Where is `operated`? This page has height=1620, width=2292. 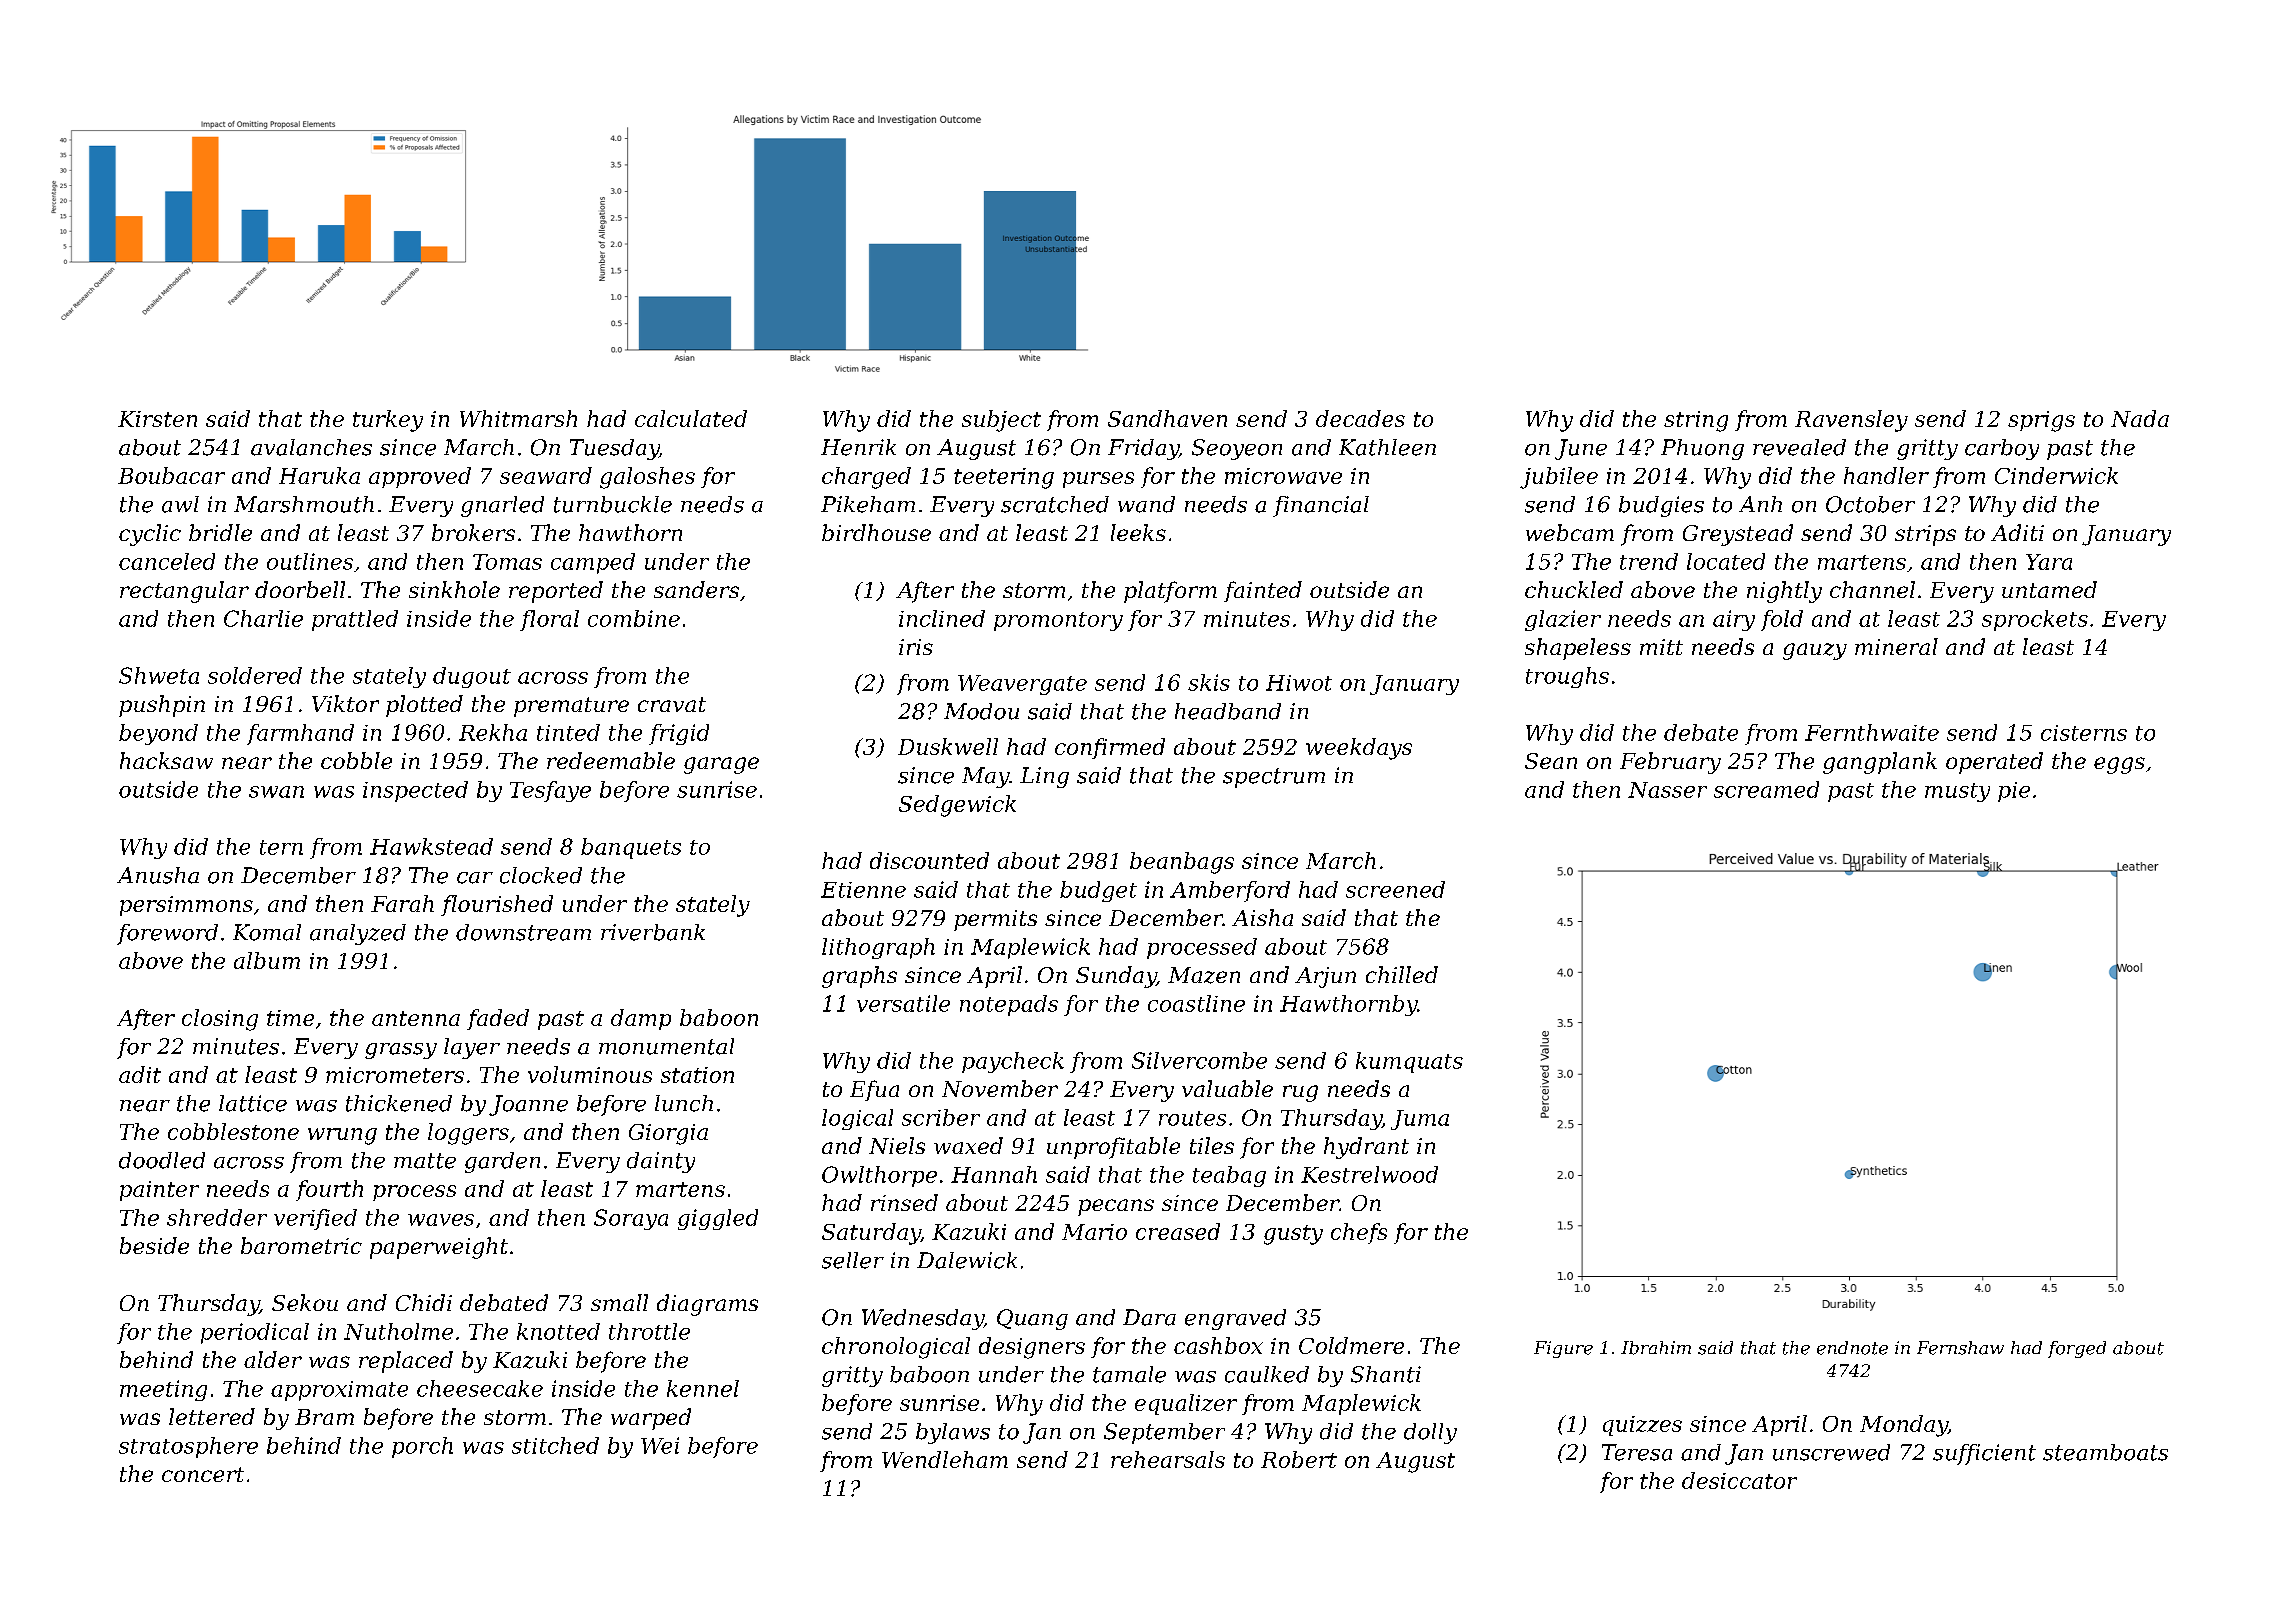
operated is located at coordinates (1994, 763).
